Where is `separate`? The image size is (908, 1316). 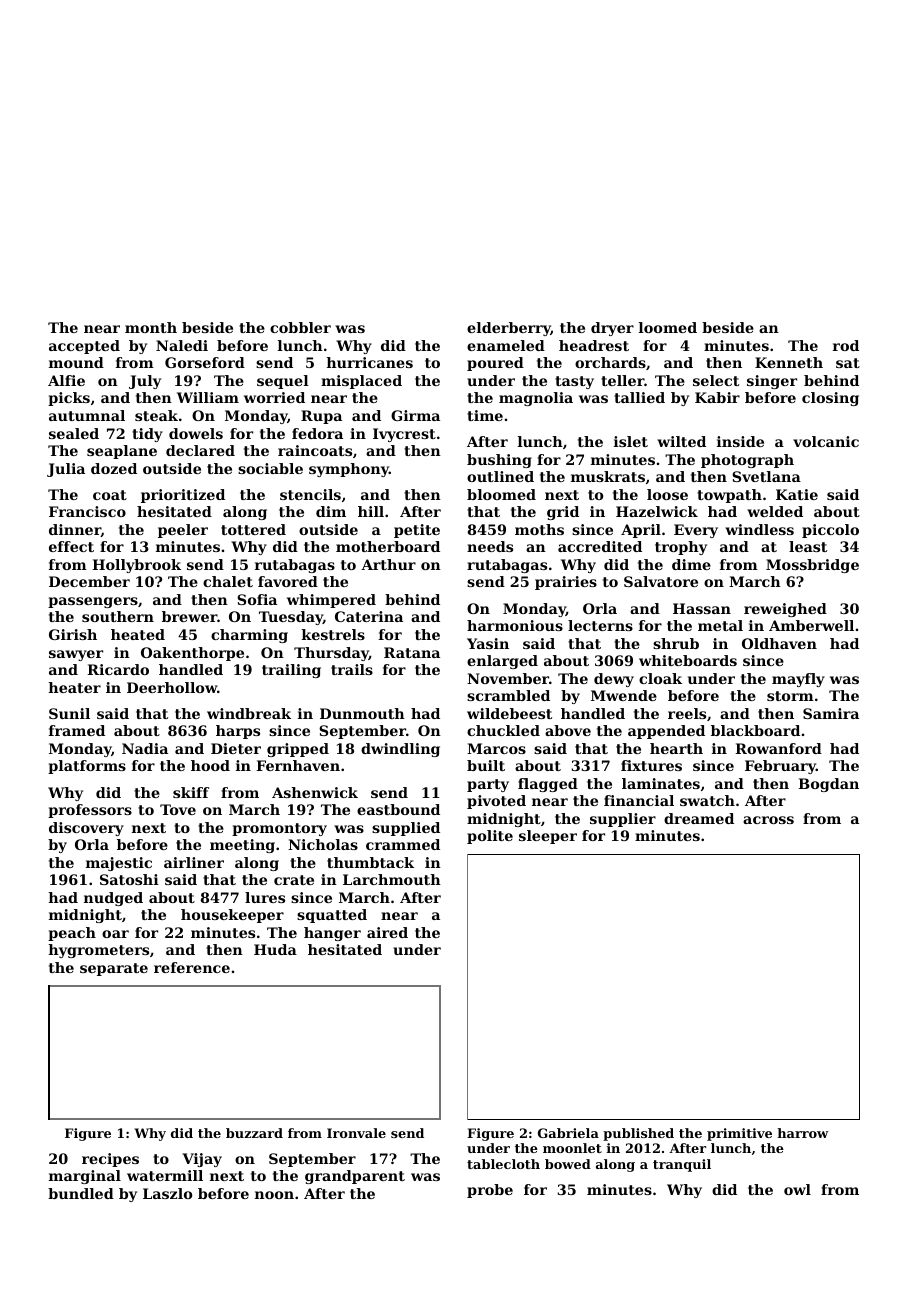
separate is located at coordinates (114, 969).
